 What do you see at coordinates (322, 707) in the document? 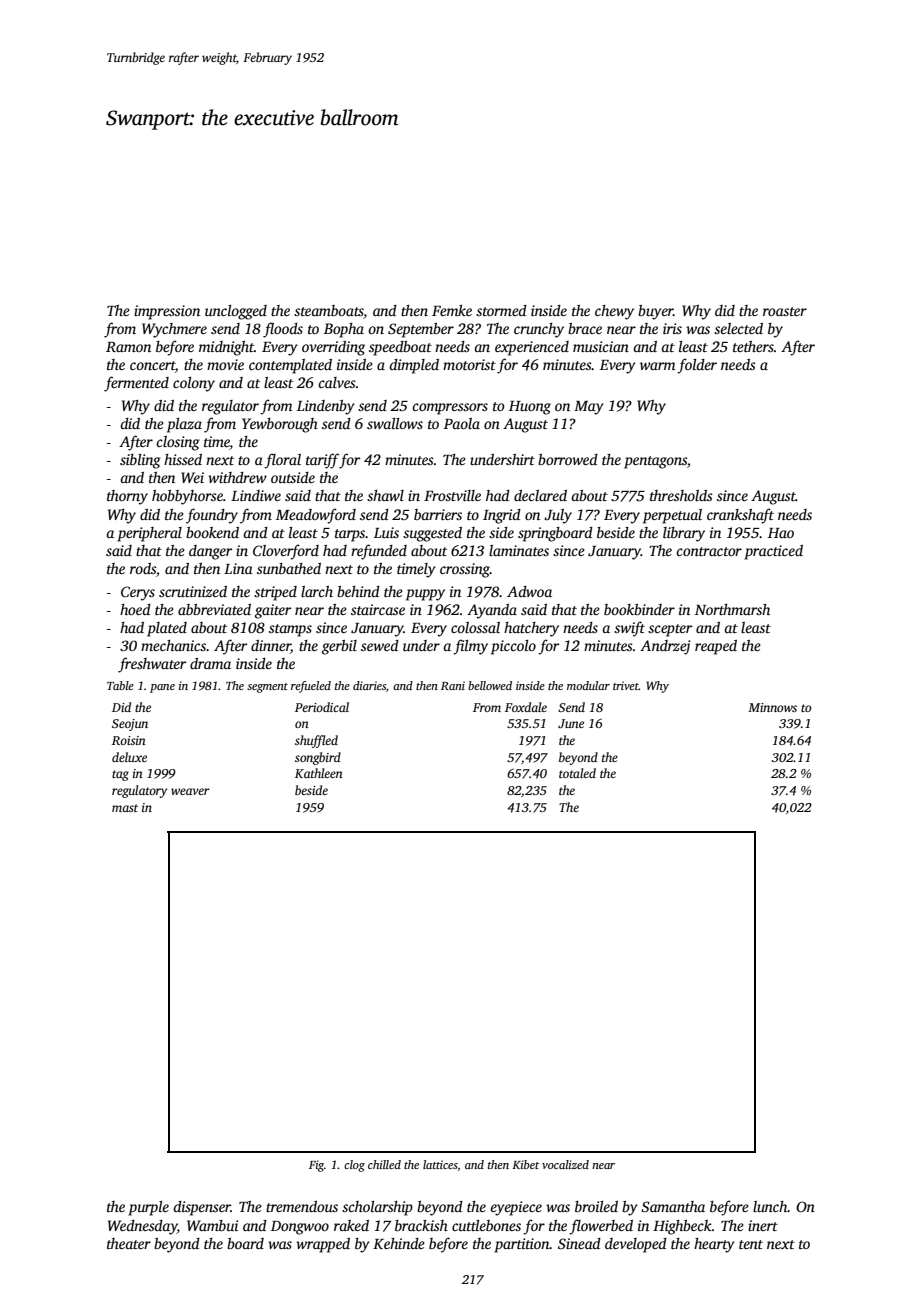
I see `Periodical` at bounding box center [322, 707].
